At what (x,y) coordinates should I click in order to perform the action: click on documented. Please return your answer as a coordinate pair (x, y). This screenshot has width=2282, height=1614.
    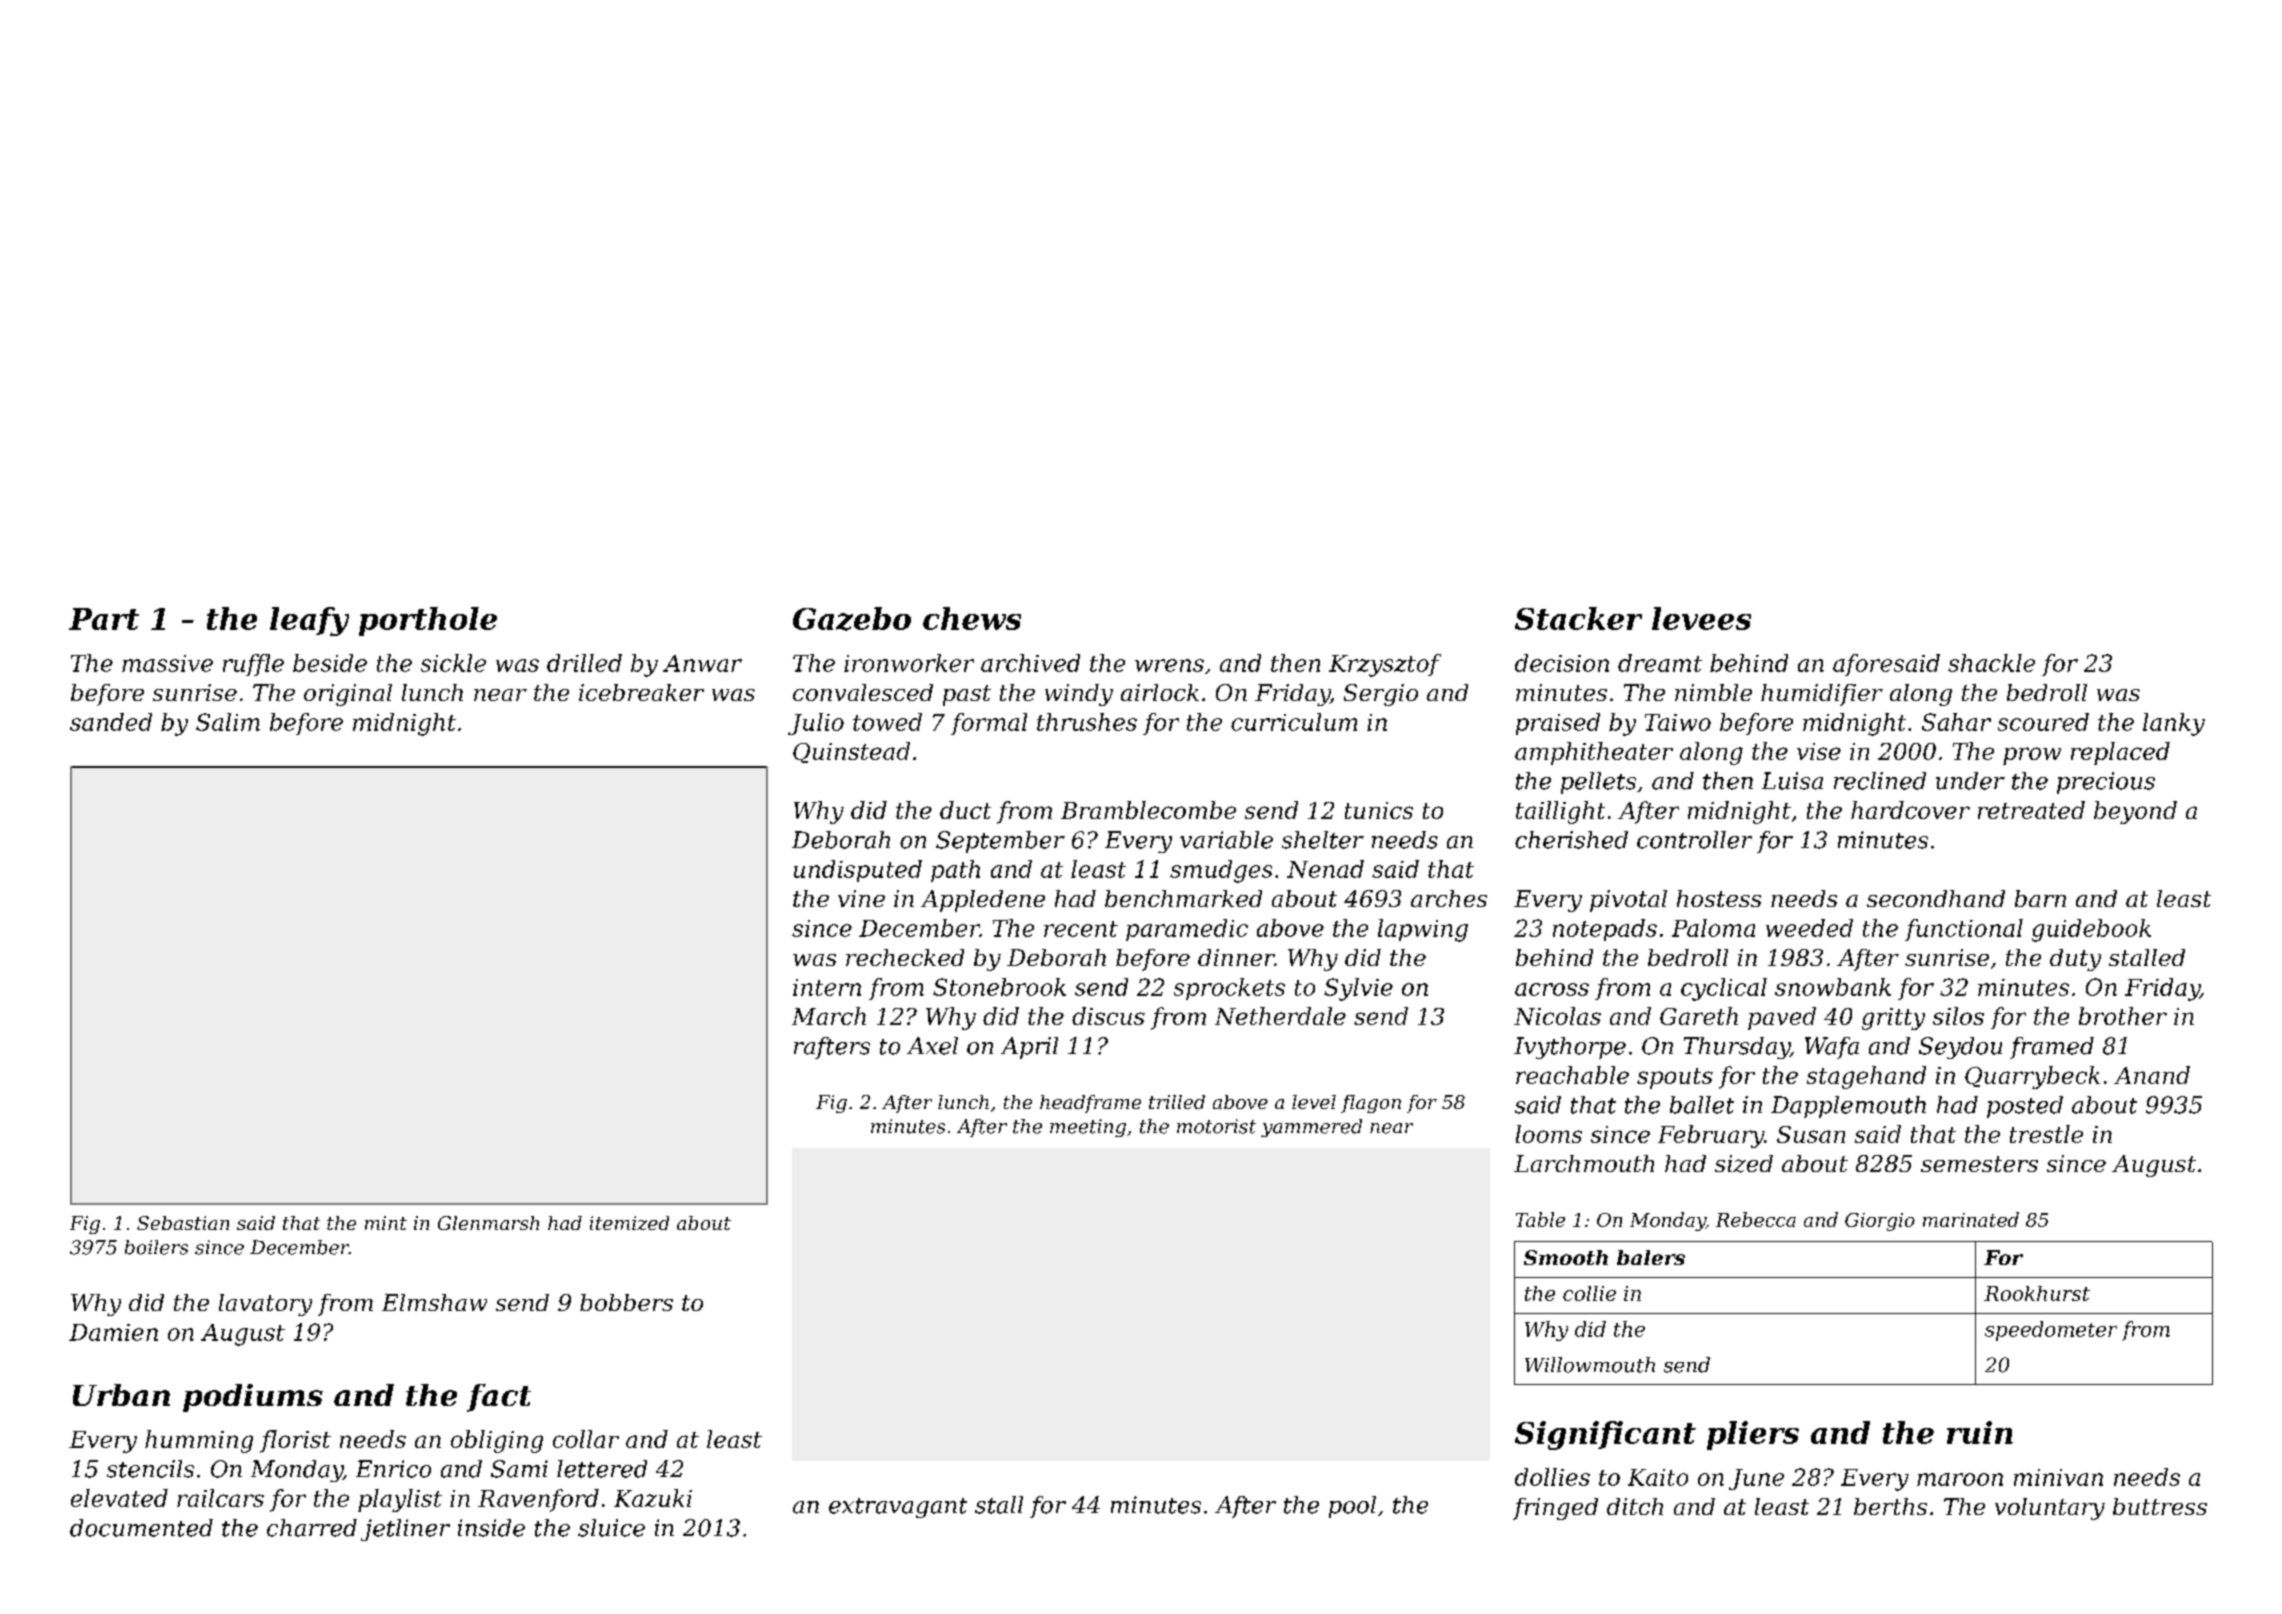
    Looking at the image, I should click on (141, 1528).
